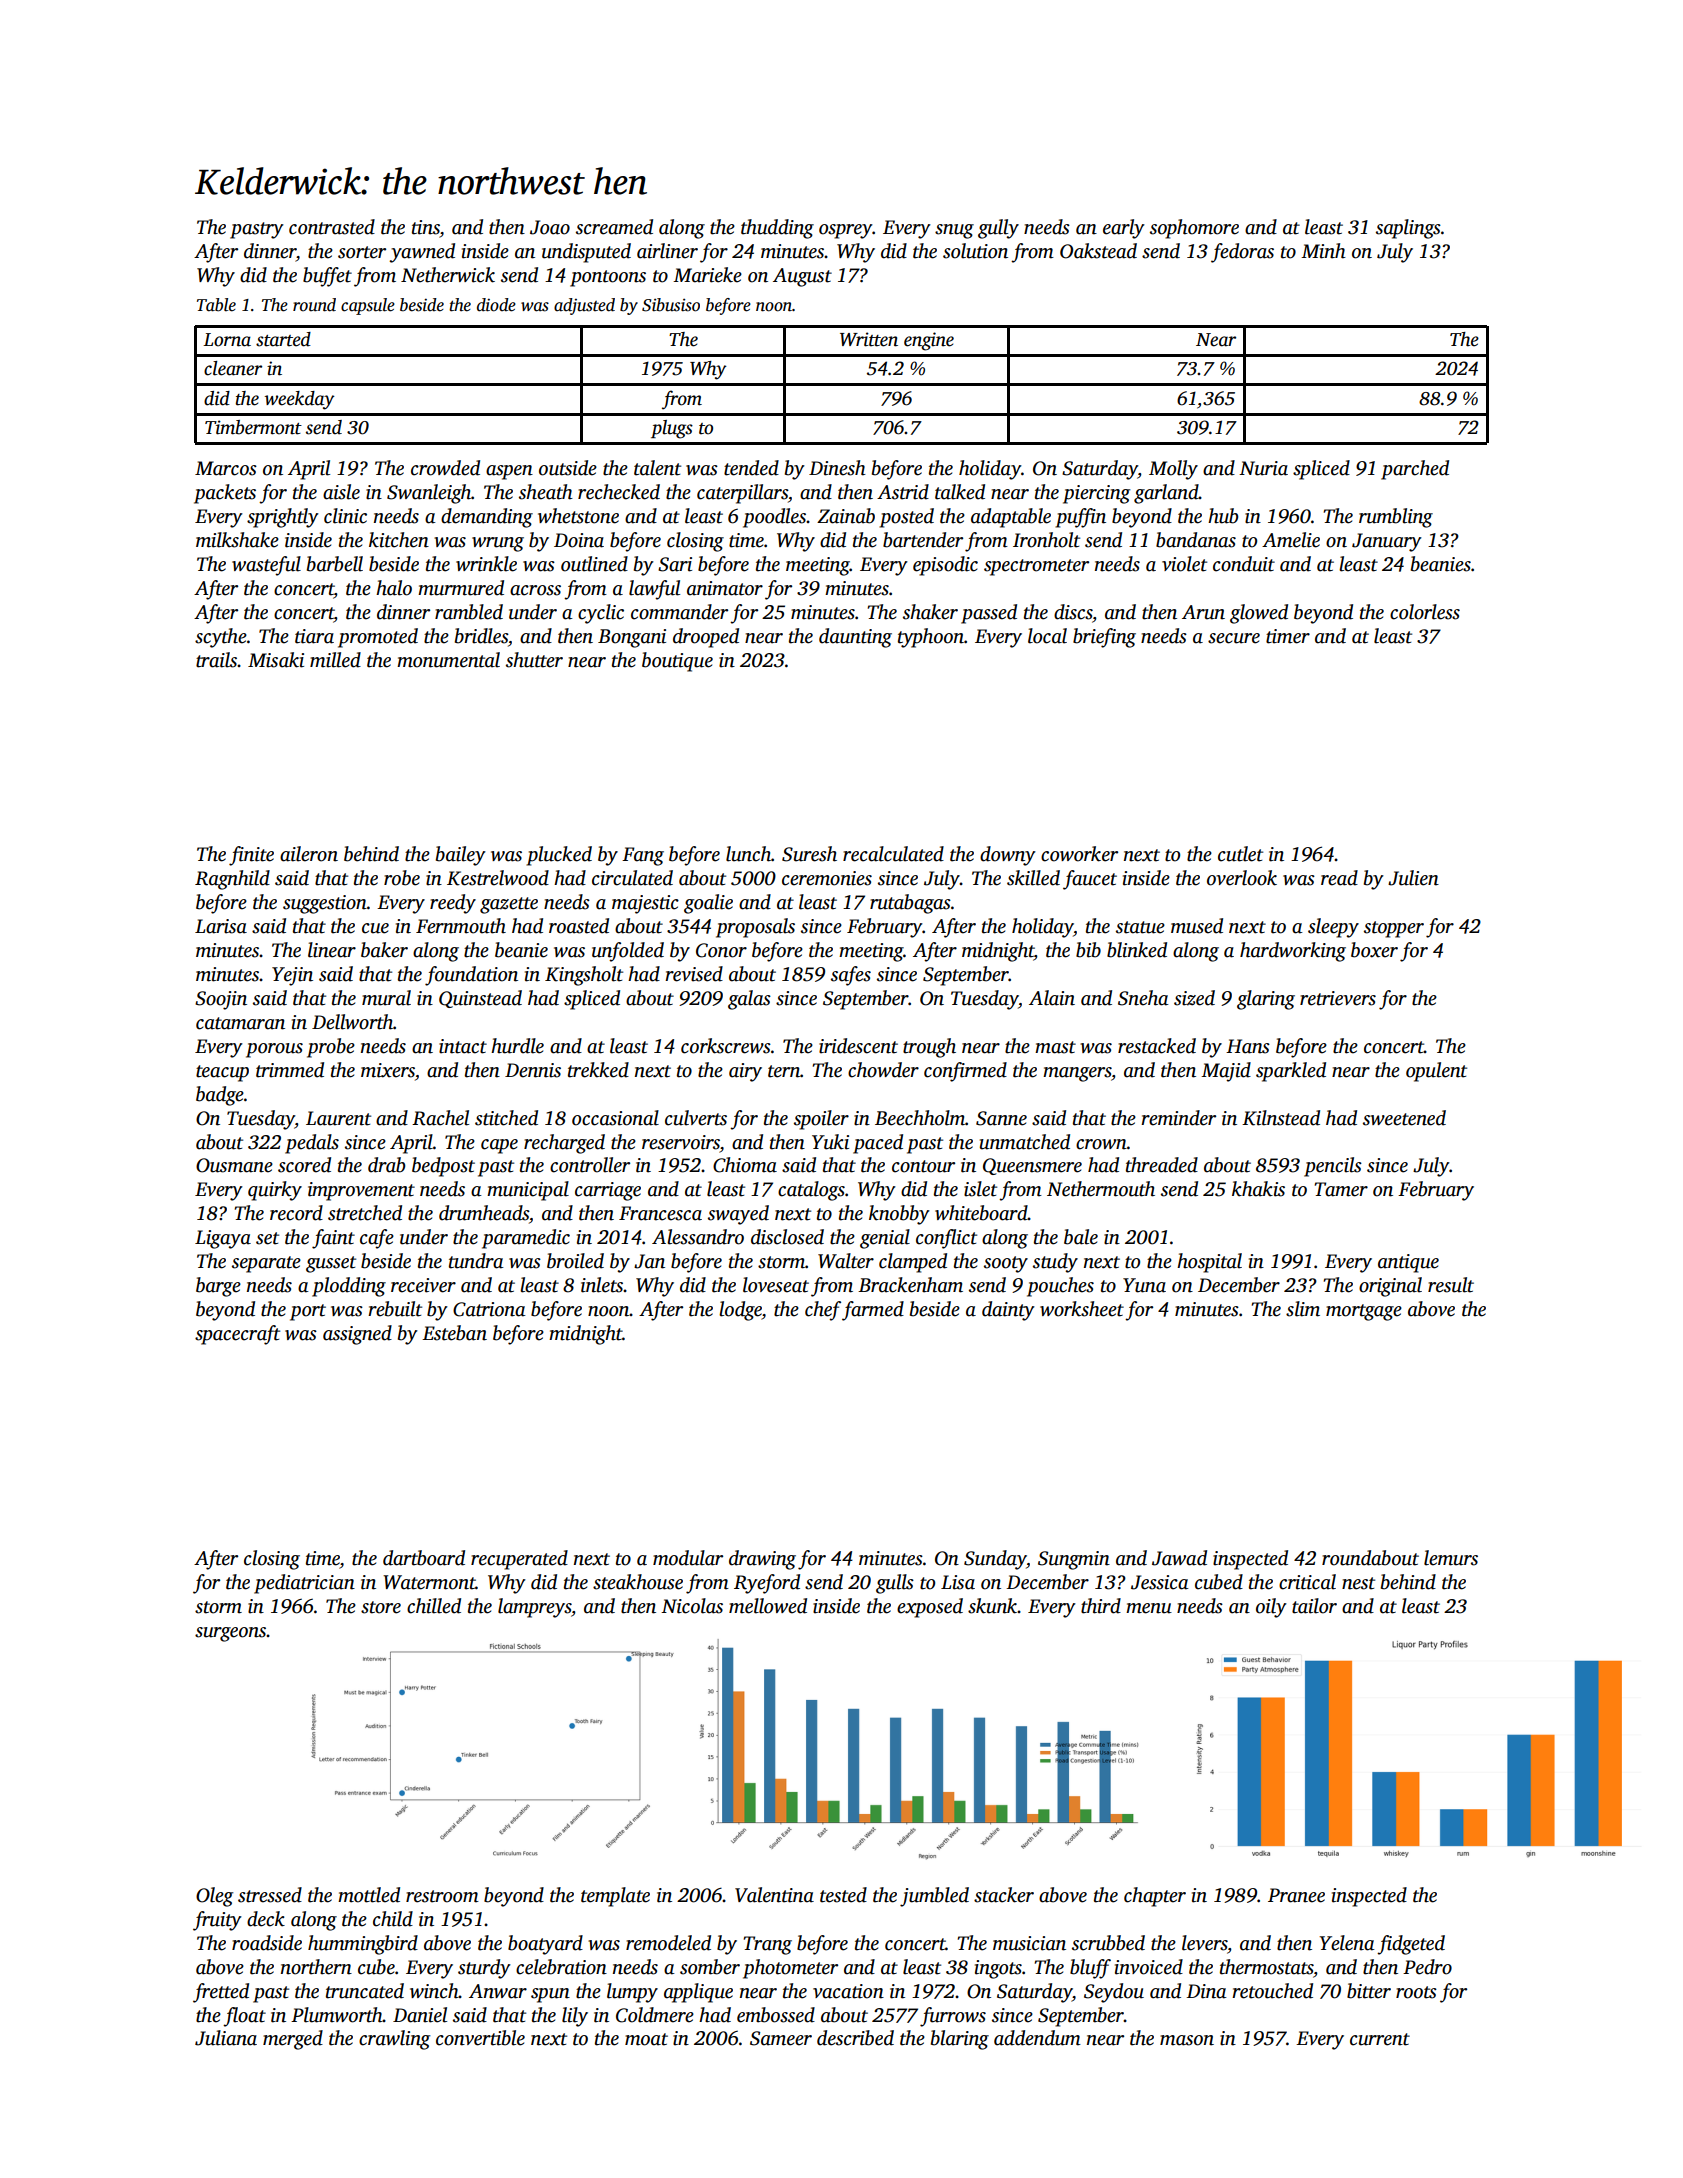 Image resolution: width=1683 pixels, height=2178 pixels. I want to click on outside, so click(568, 468).
